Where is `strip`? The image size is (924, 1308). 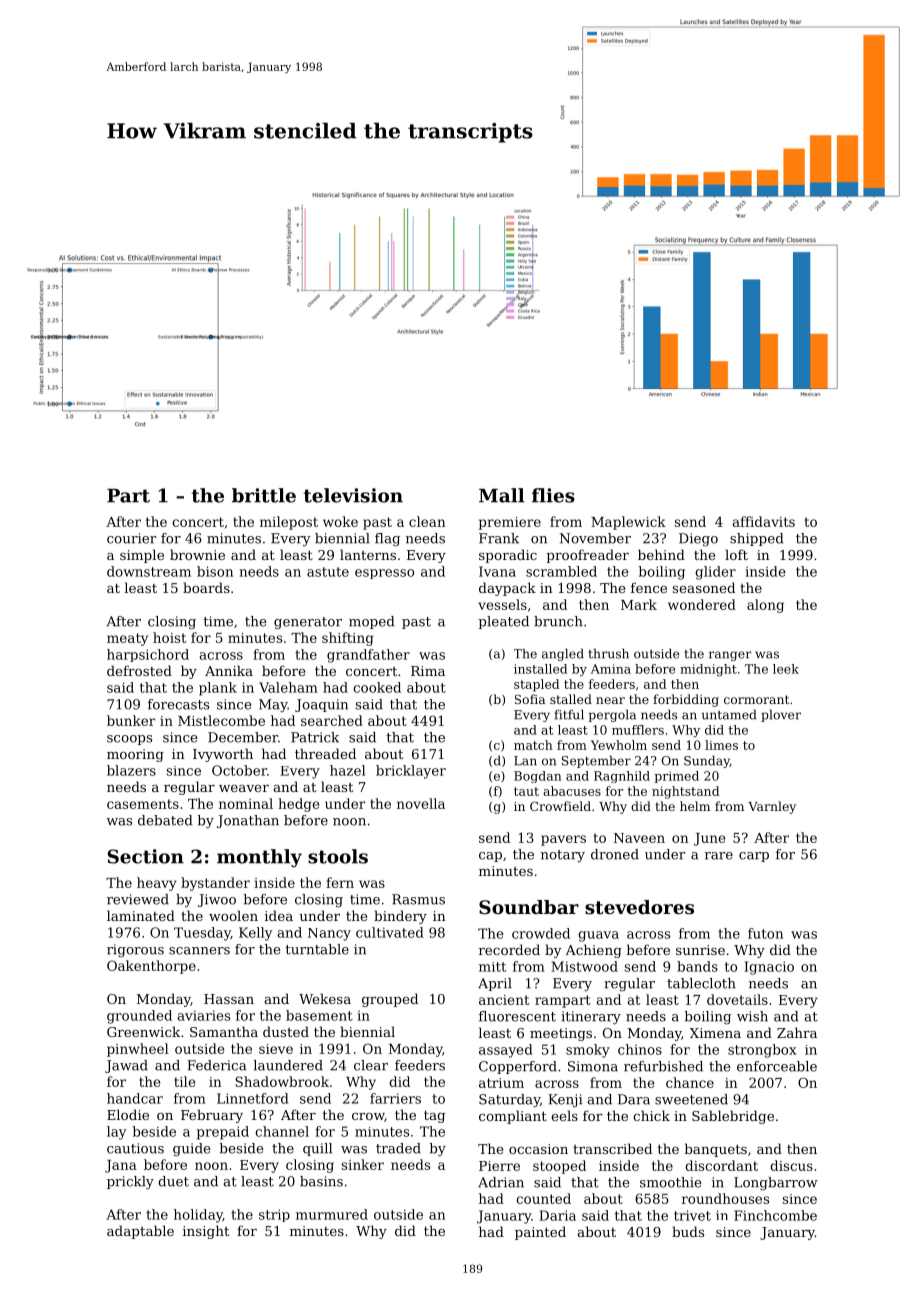 strip is located at coordinates (274, 1215).
